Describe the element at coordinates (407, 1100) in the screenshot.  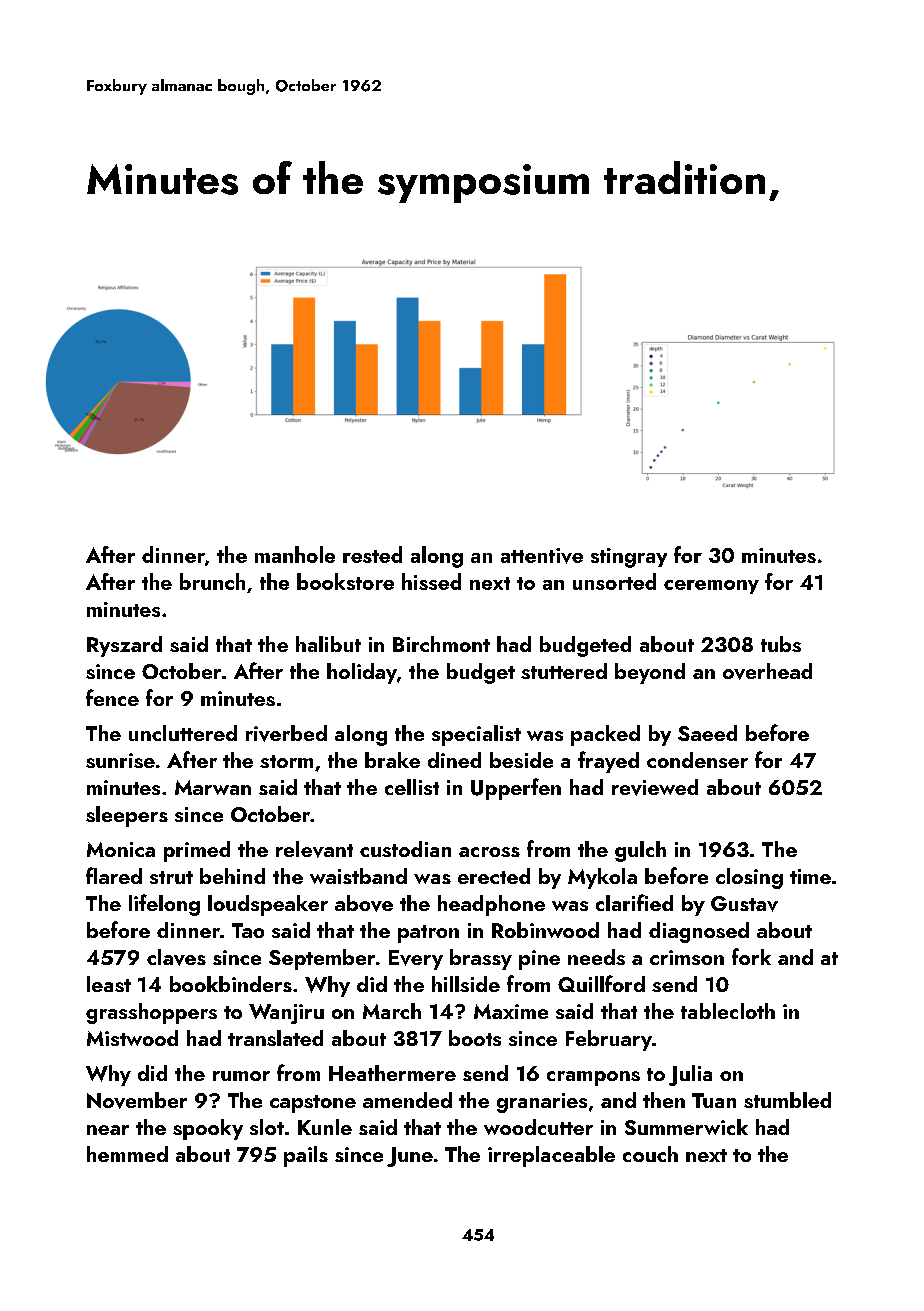
I see `amended` at that location.
